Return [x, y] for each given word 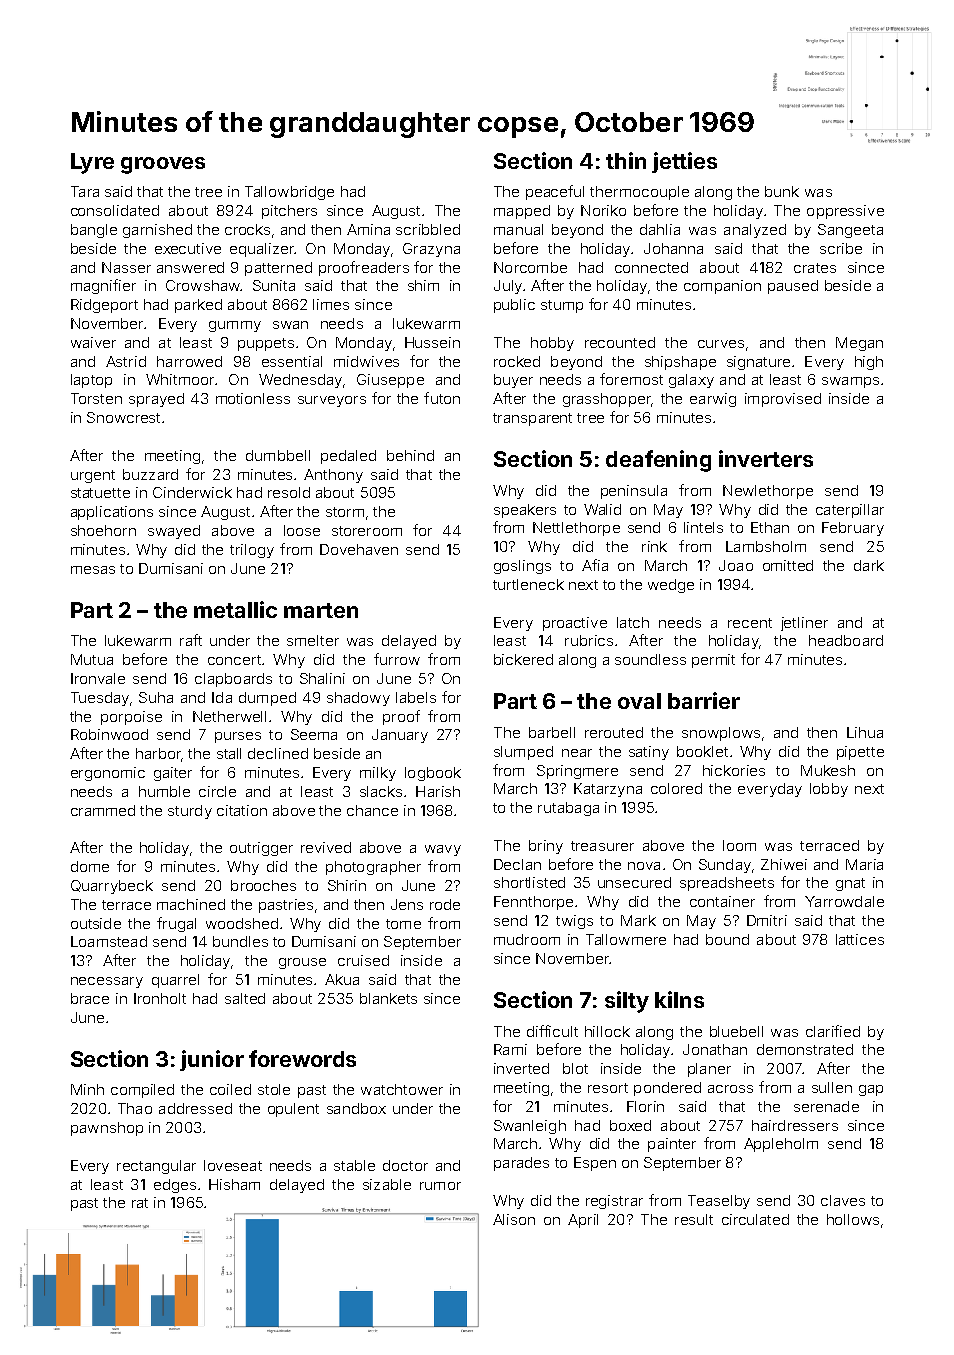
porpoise [131, 718]
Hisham [234, 1184]
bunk [782, 191]
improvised [783, 400]
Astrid [126, 361]
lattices [860, 939]
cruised [363, 960]
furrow [397, 659]
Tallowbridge [289, 193]
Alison [514, 1219]
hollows [853, 1219]
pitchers [289, 212]
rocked [517, 361]
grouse [302, 963]
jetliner [804, 624]
